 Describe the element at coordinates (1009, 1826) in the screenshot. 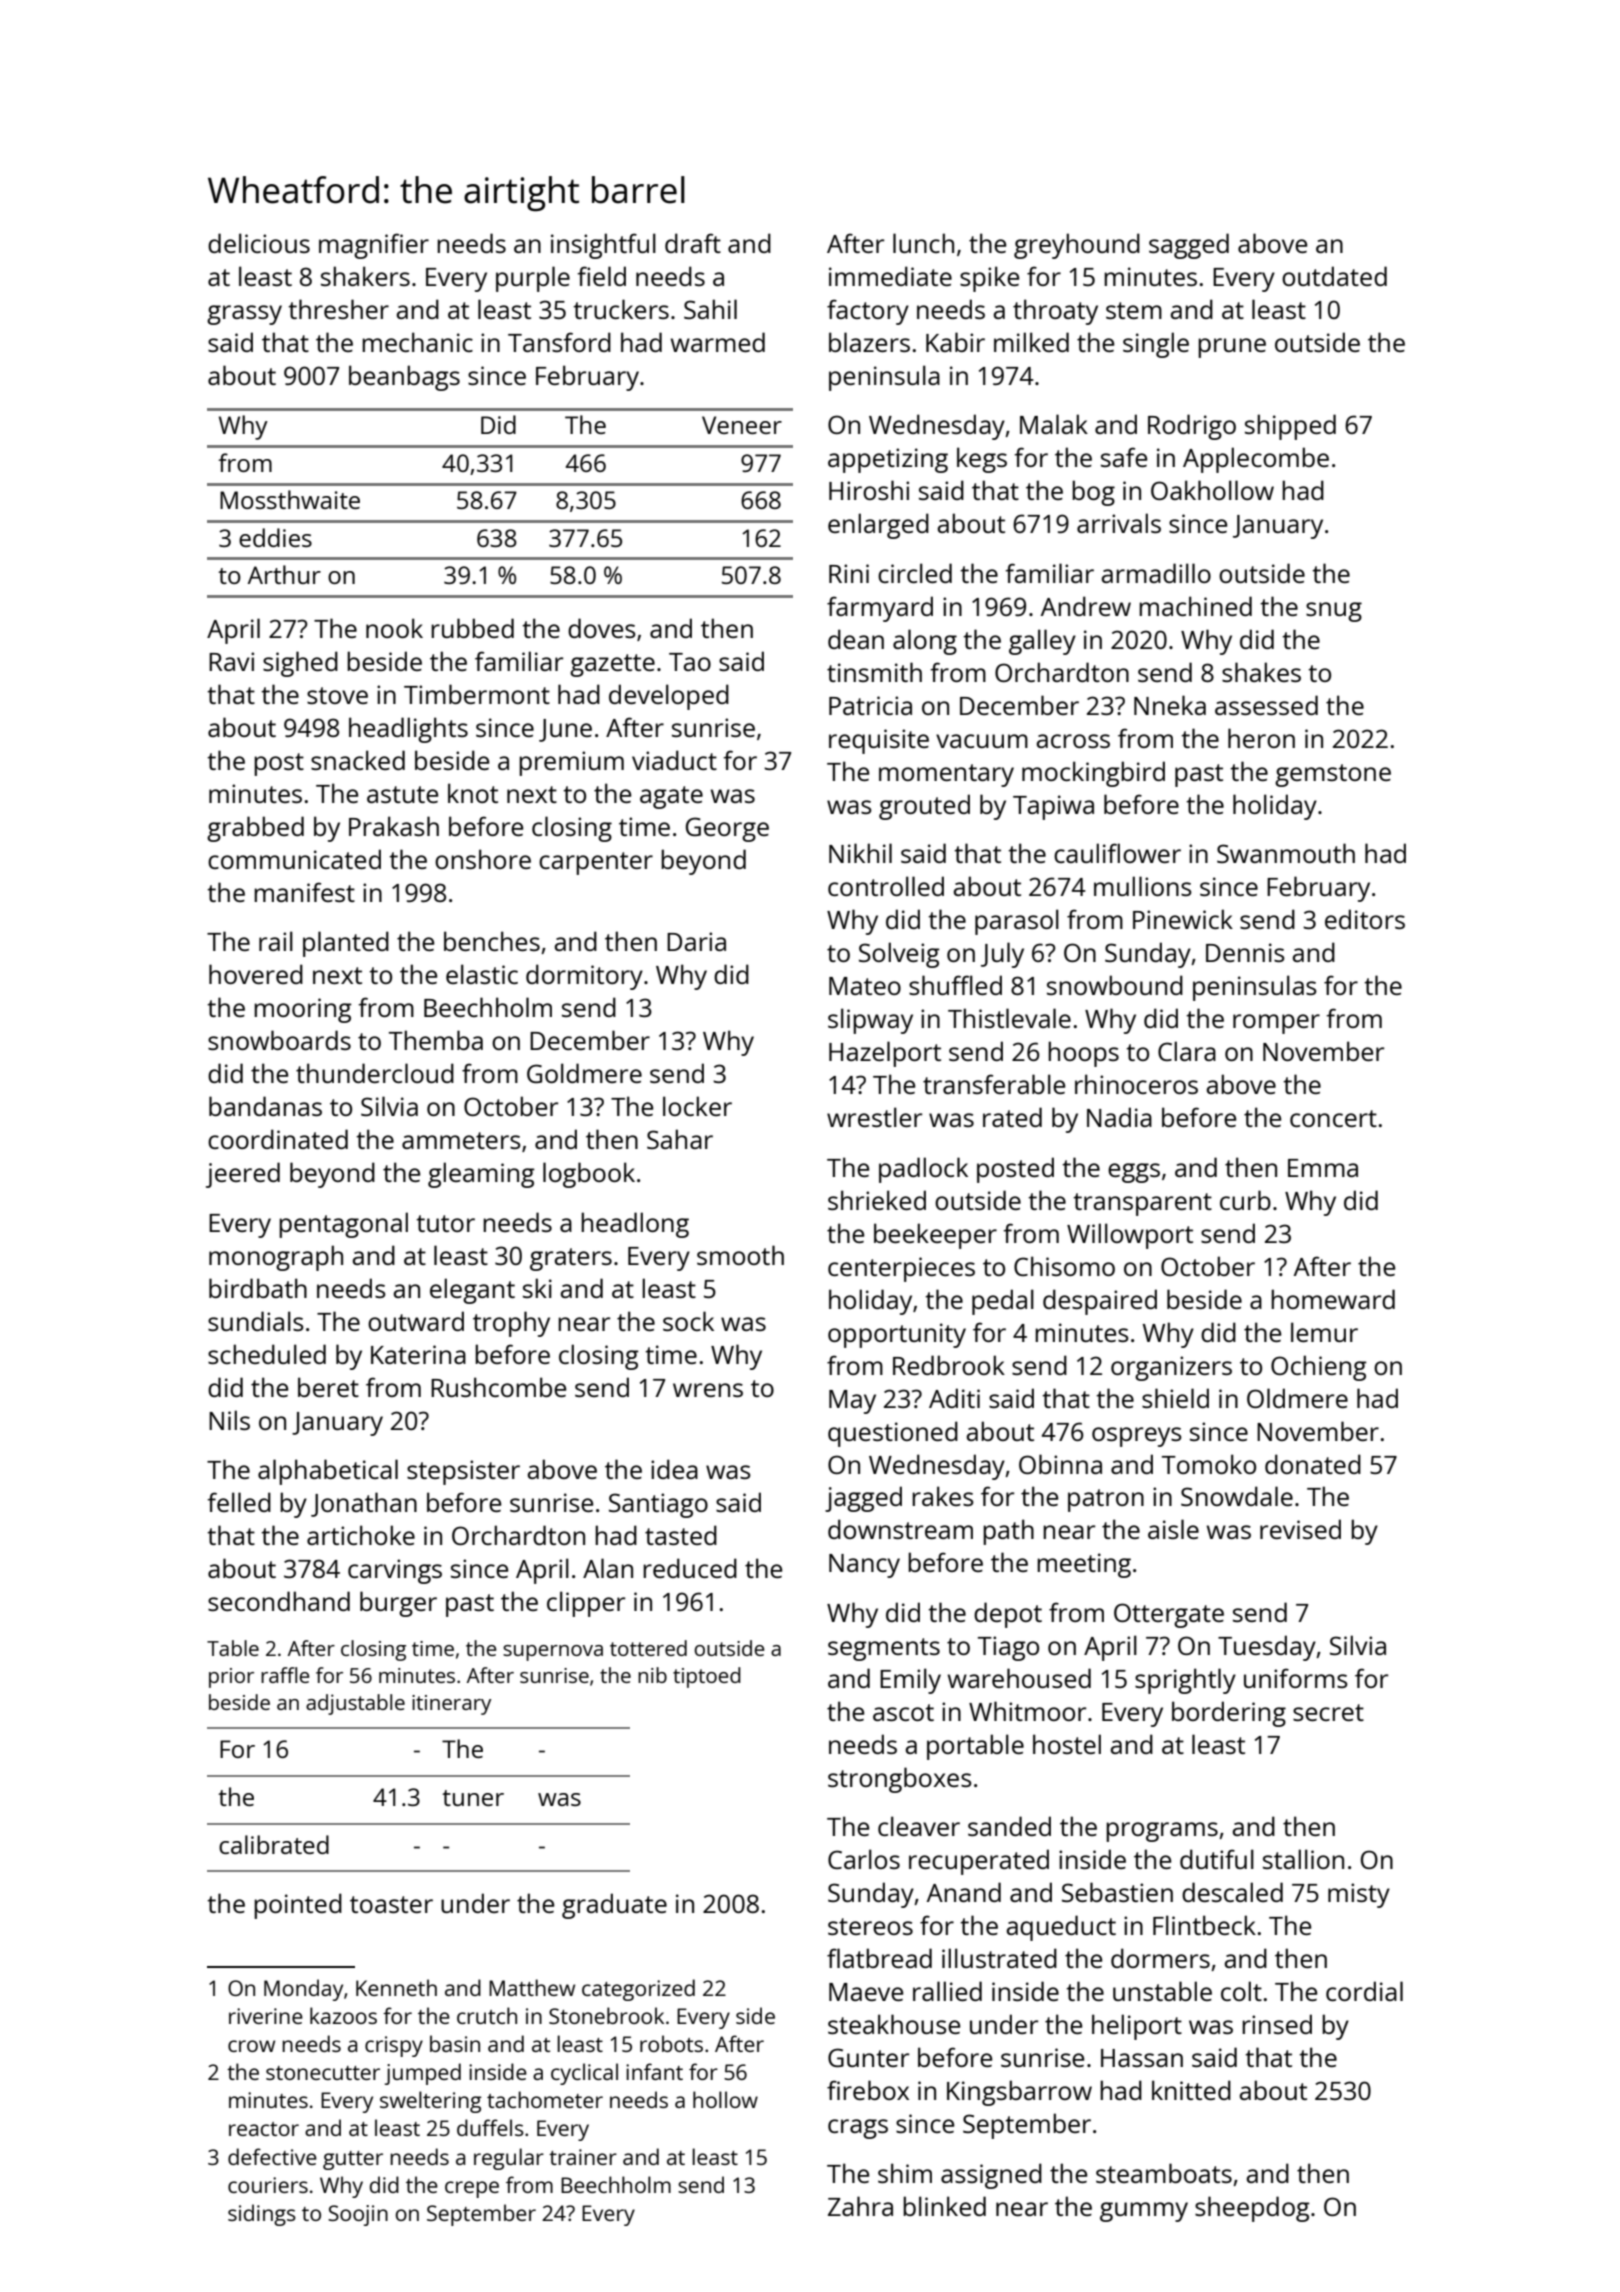

I see `sanded` at that location.
